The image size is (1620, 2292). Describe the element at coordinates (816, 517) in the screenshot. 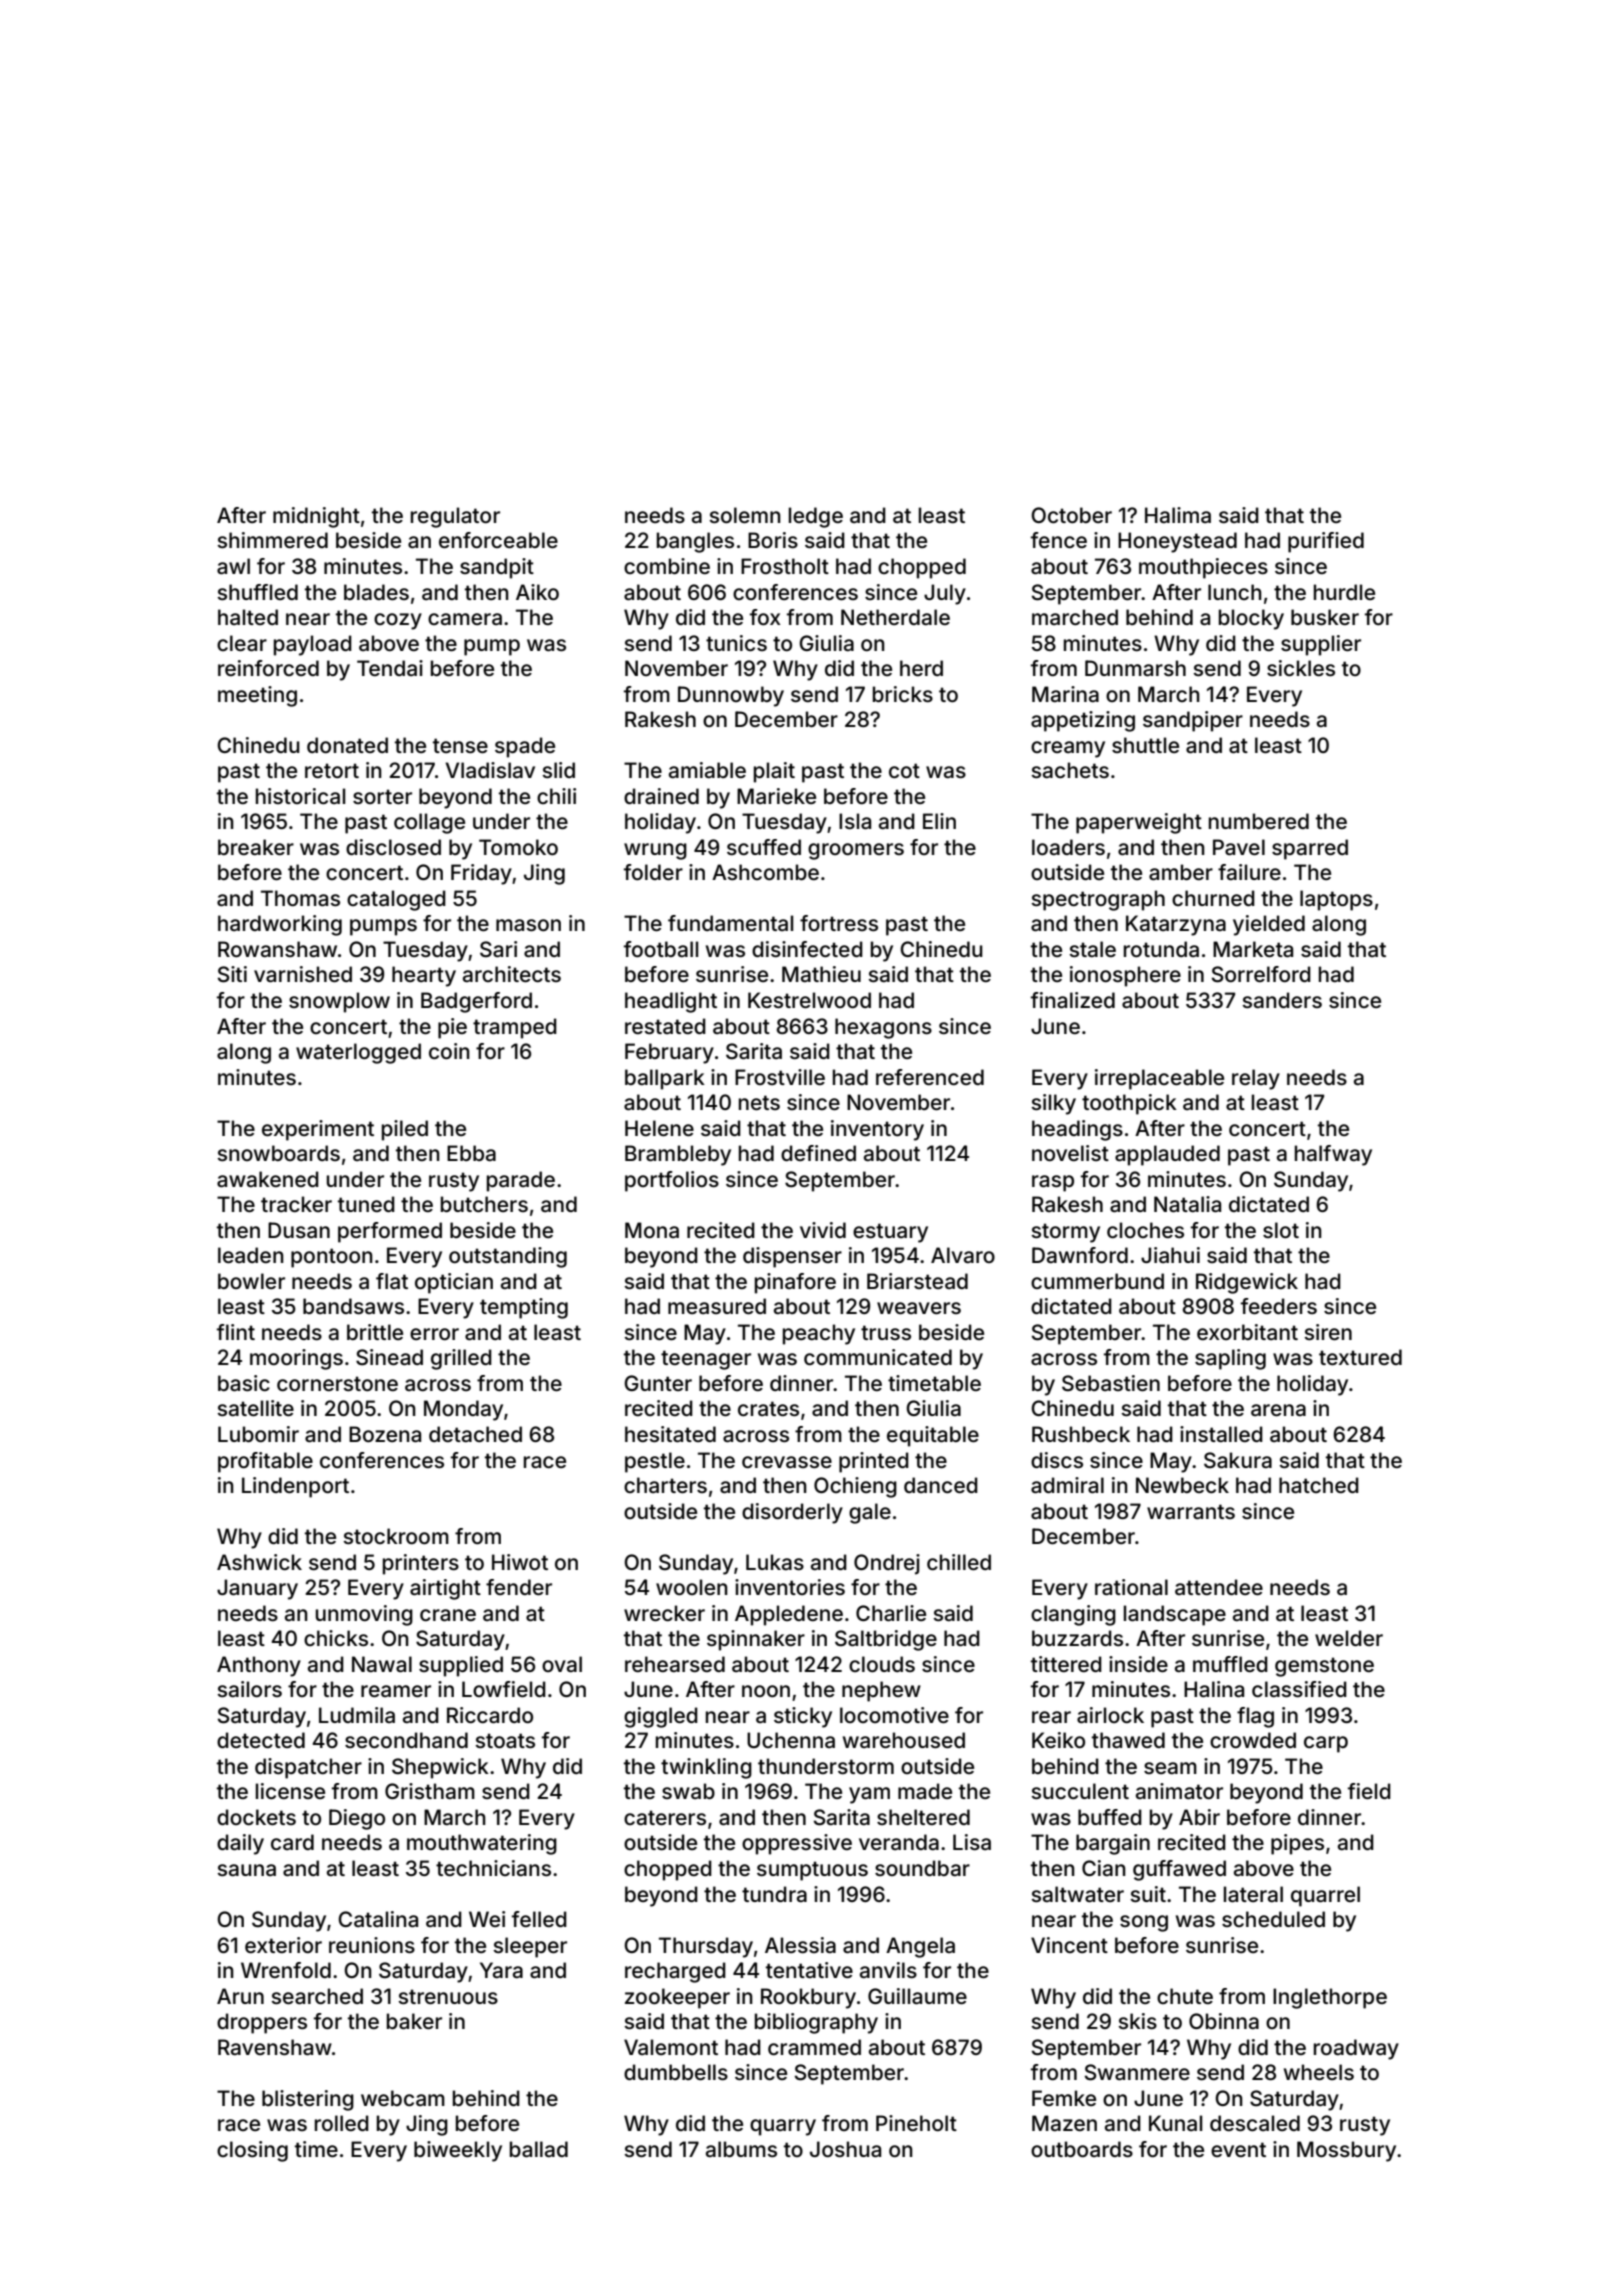

I see `ledge` at that location.
